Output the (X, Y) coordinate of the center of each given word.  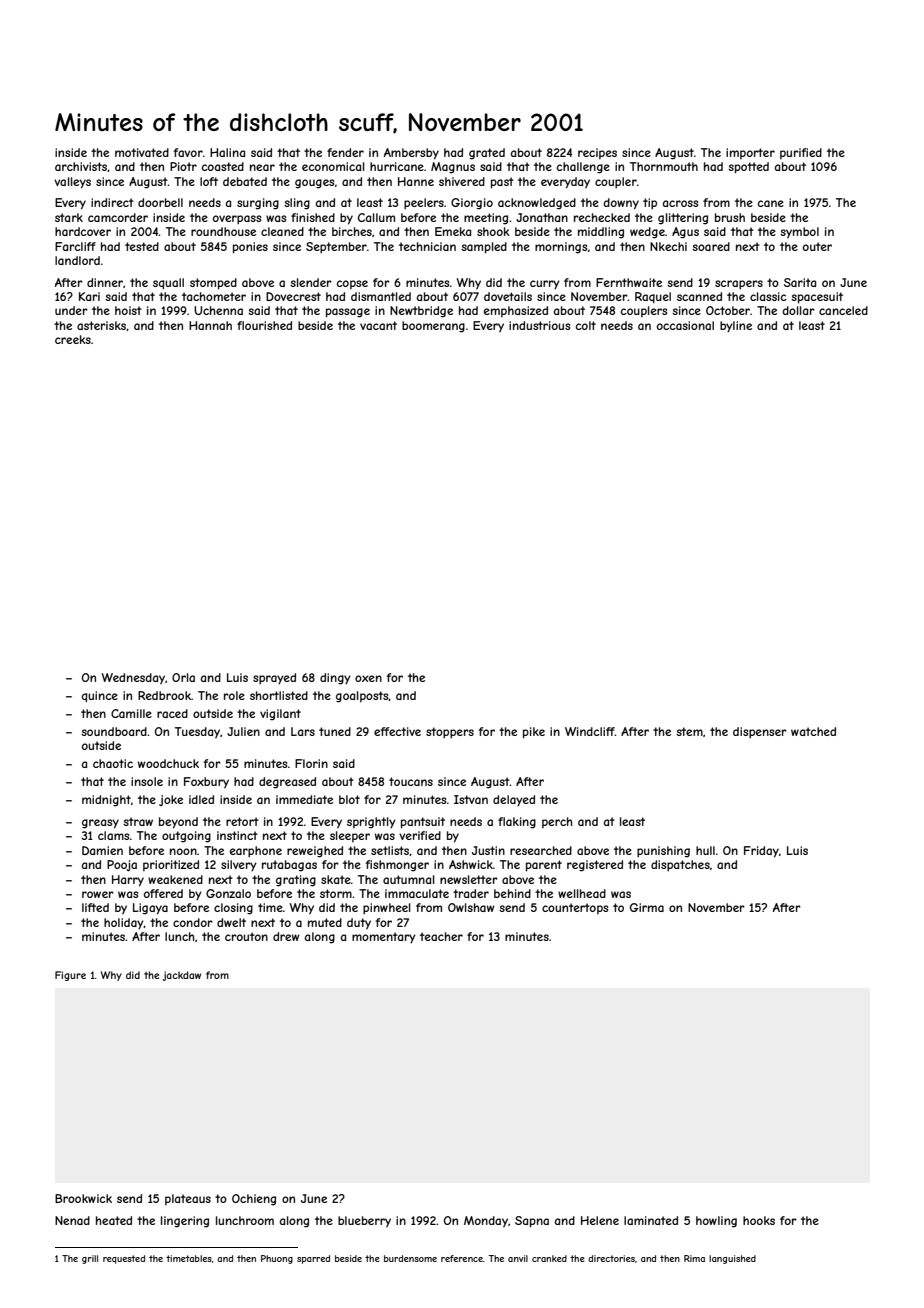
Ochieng (254, 1200)
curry (545, 285)
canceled (843, 310)
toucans (411, 781)
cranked (549, 1258)
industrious (539, 325)
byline (736, 327)
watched (813, 731)
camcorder (118, 217)
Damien (102, 850)
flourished (264, 325)
